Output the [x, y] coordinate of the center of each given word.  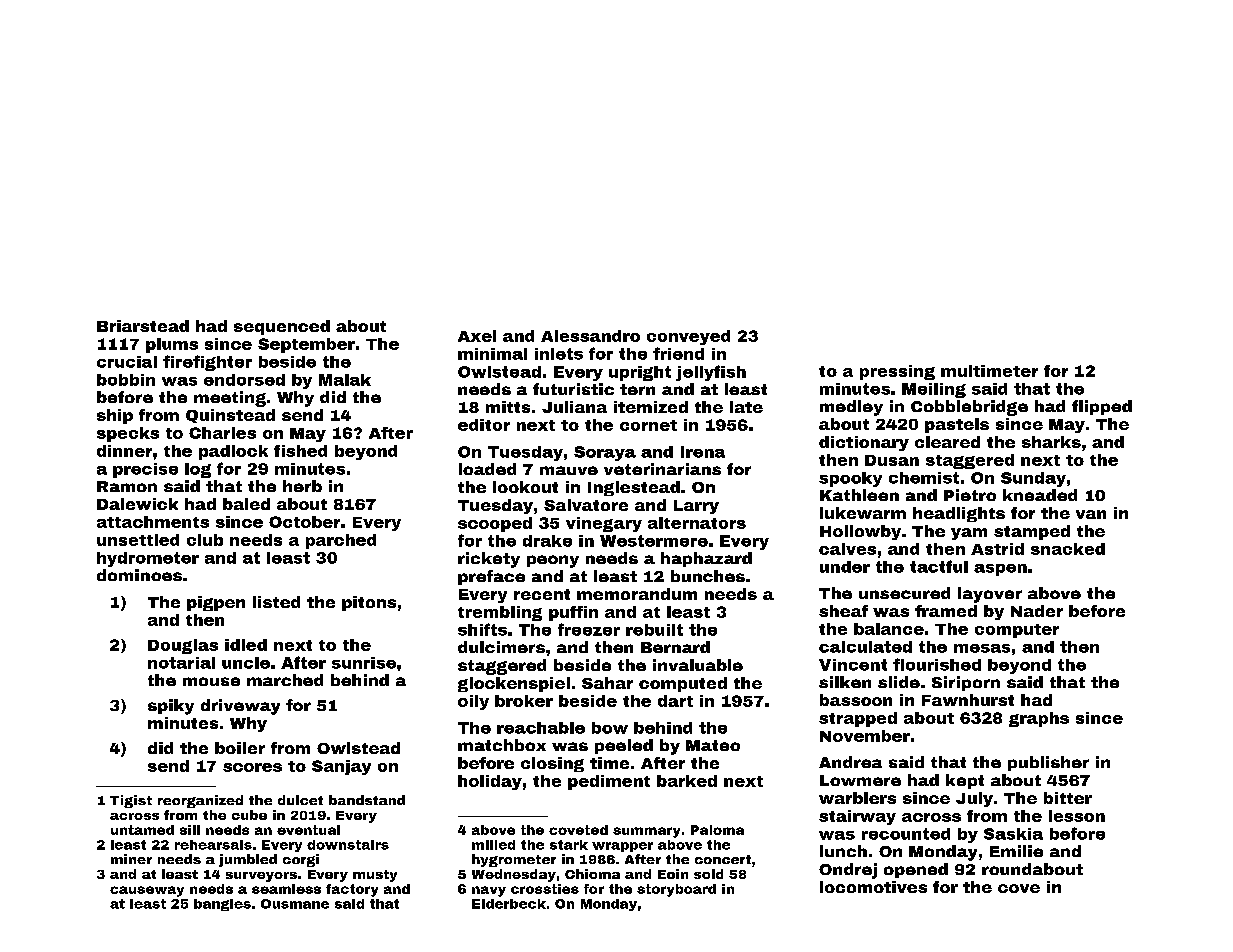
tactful [939, 566]
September [306, 345]
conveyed [688, 337]
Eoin [673, 874]
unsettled [138, 540]
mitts [508, 407]
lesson [1077, 816]
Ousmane [295, 904]
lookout [525, 487]
